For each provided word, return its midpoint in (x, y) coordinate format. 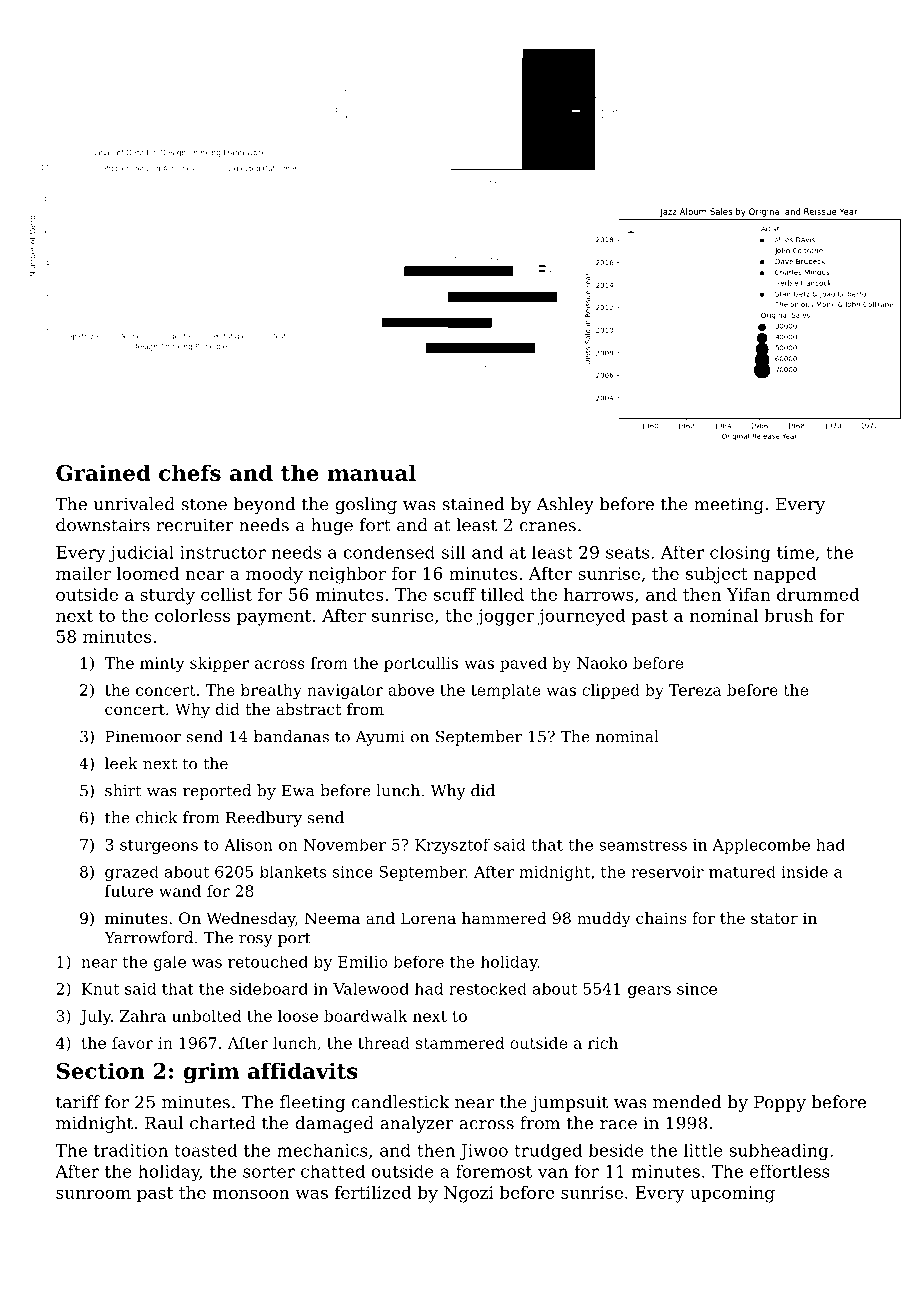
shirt (123, 790)
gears (649, 992)
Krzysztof (452, 846)
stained (473, 504)
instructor (223, 552)
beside (616, 1150)
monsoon (250, 1194)
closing (740, 554)
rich (603, 1043)
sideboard (269, 989)
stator (774, 918)
